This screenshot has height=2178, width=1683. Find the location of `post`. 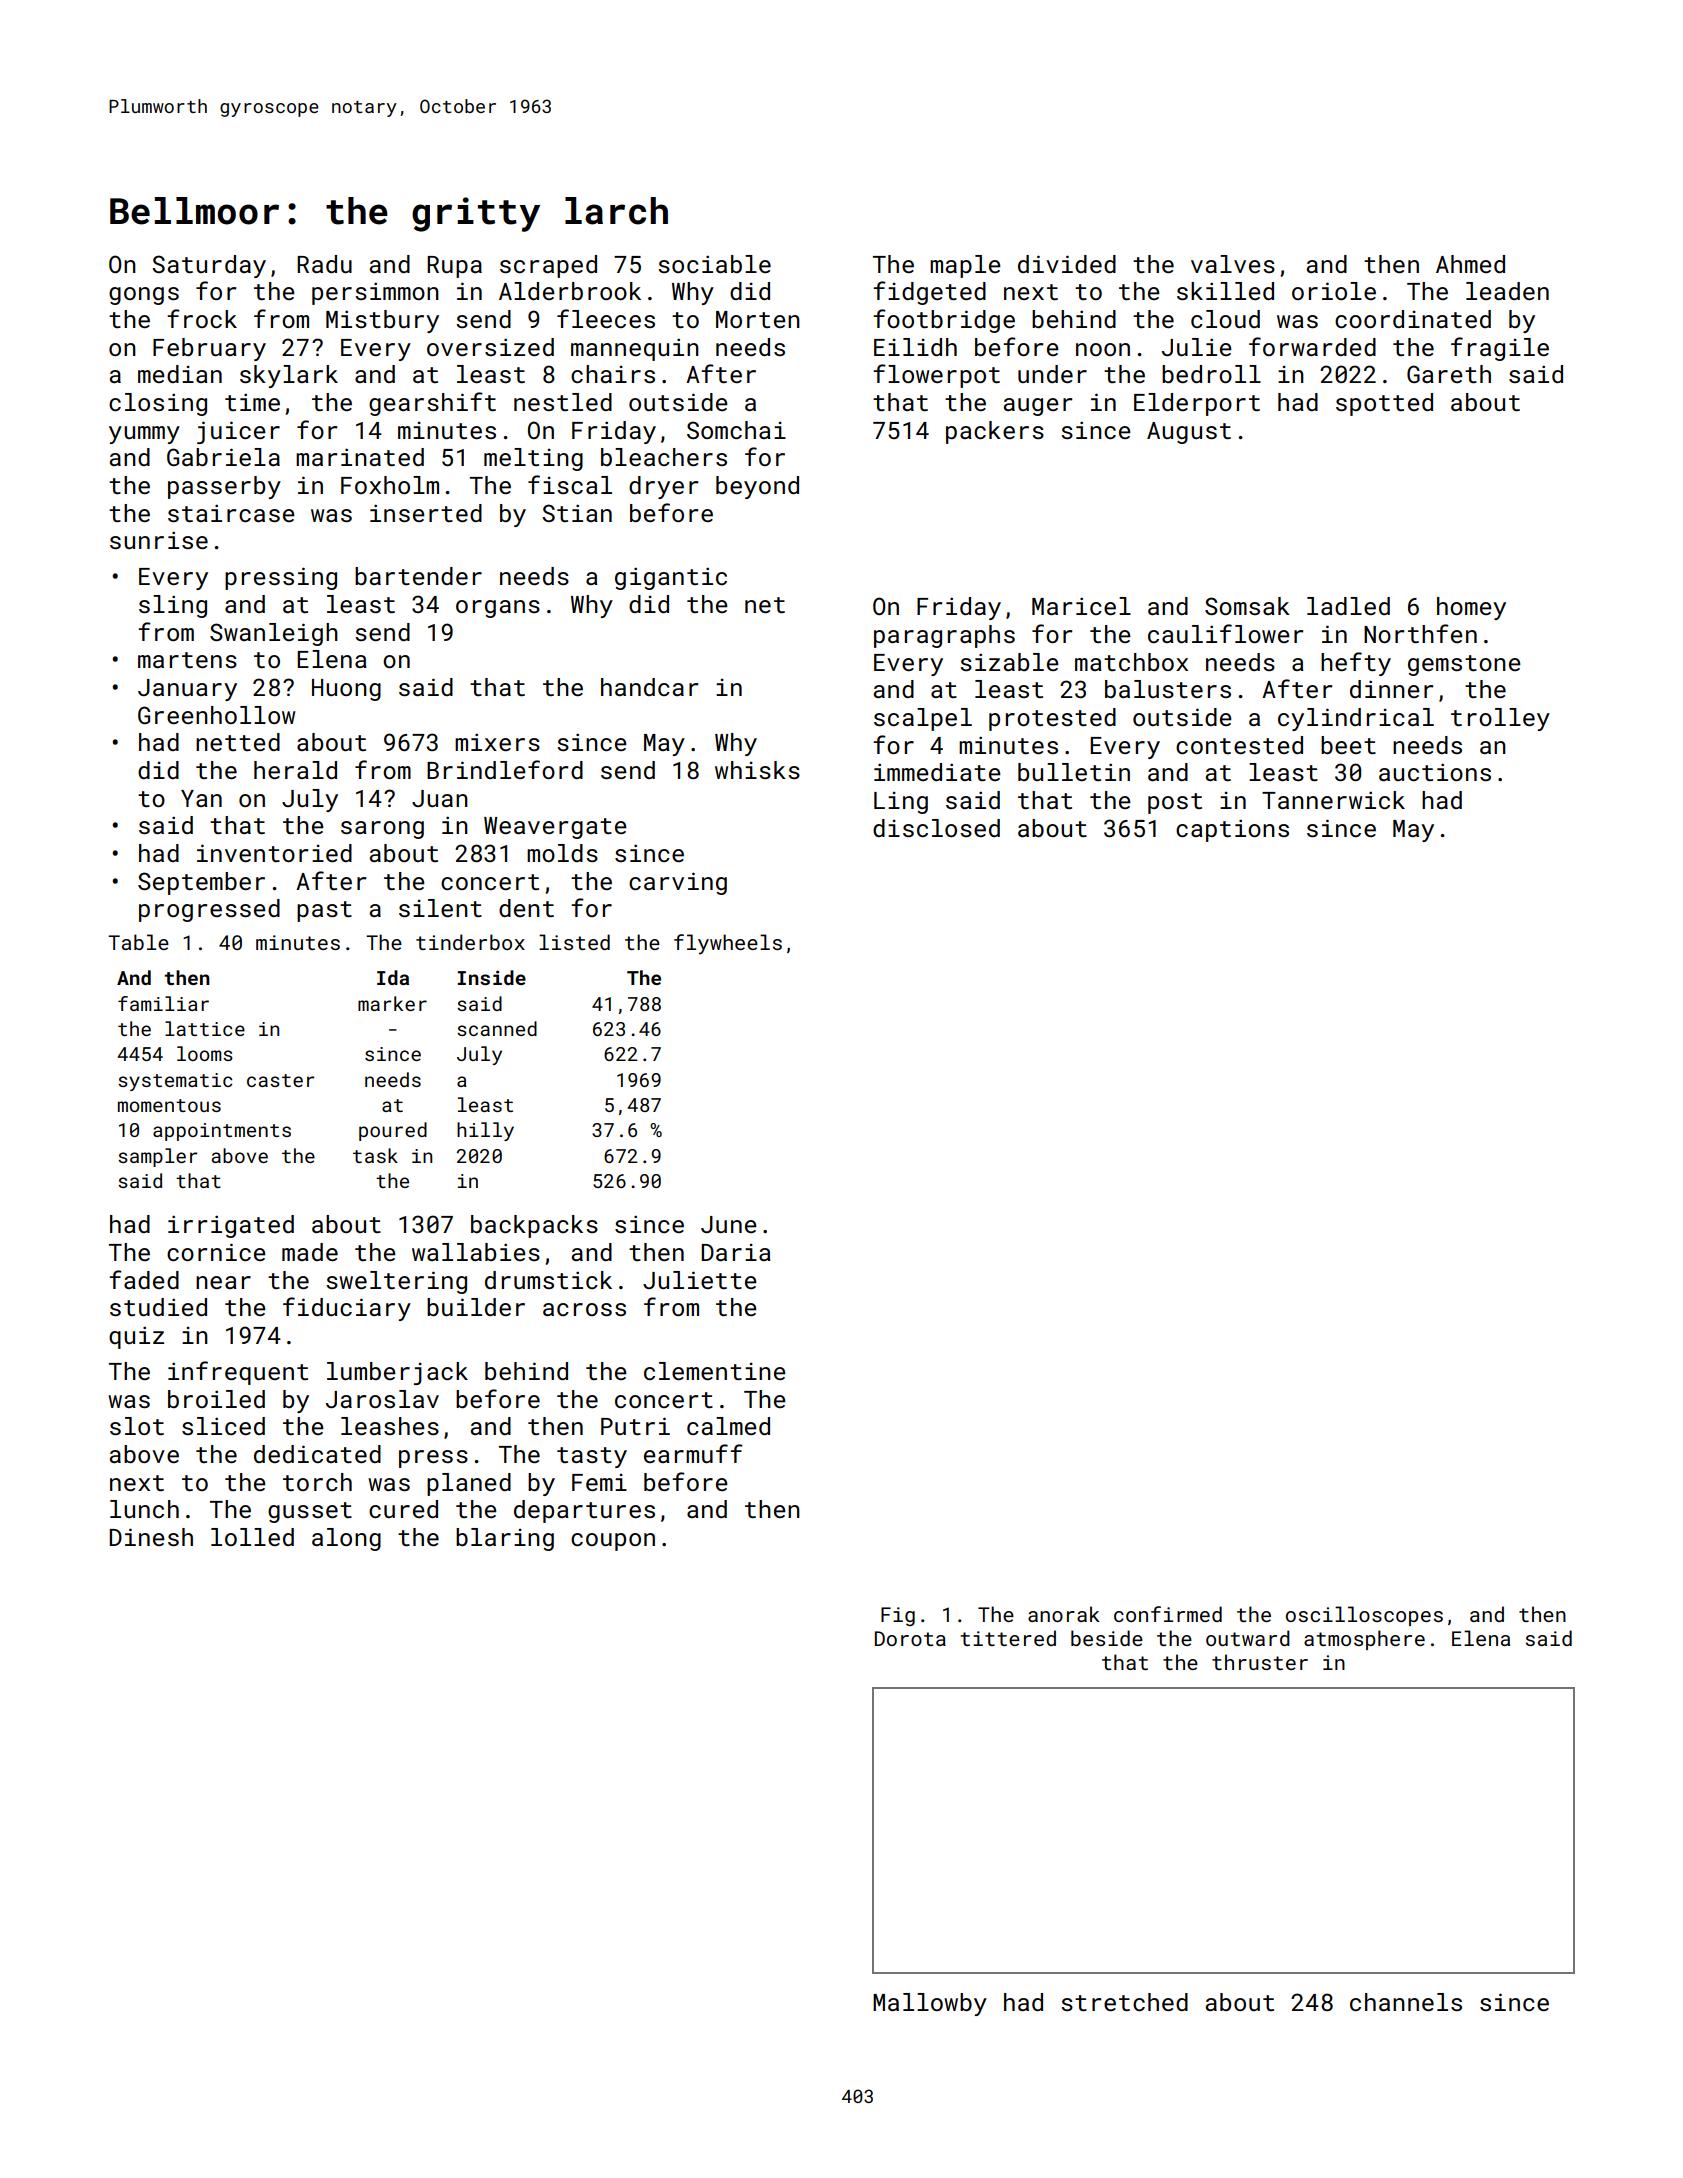

post is located at coordinates (1175, 803).
